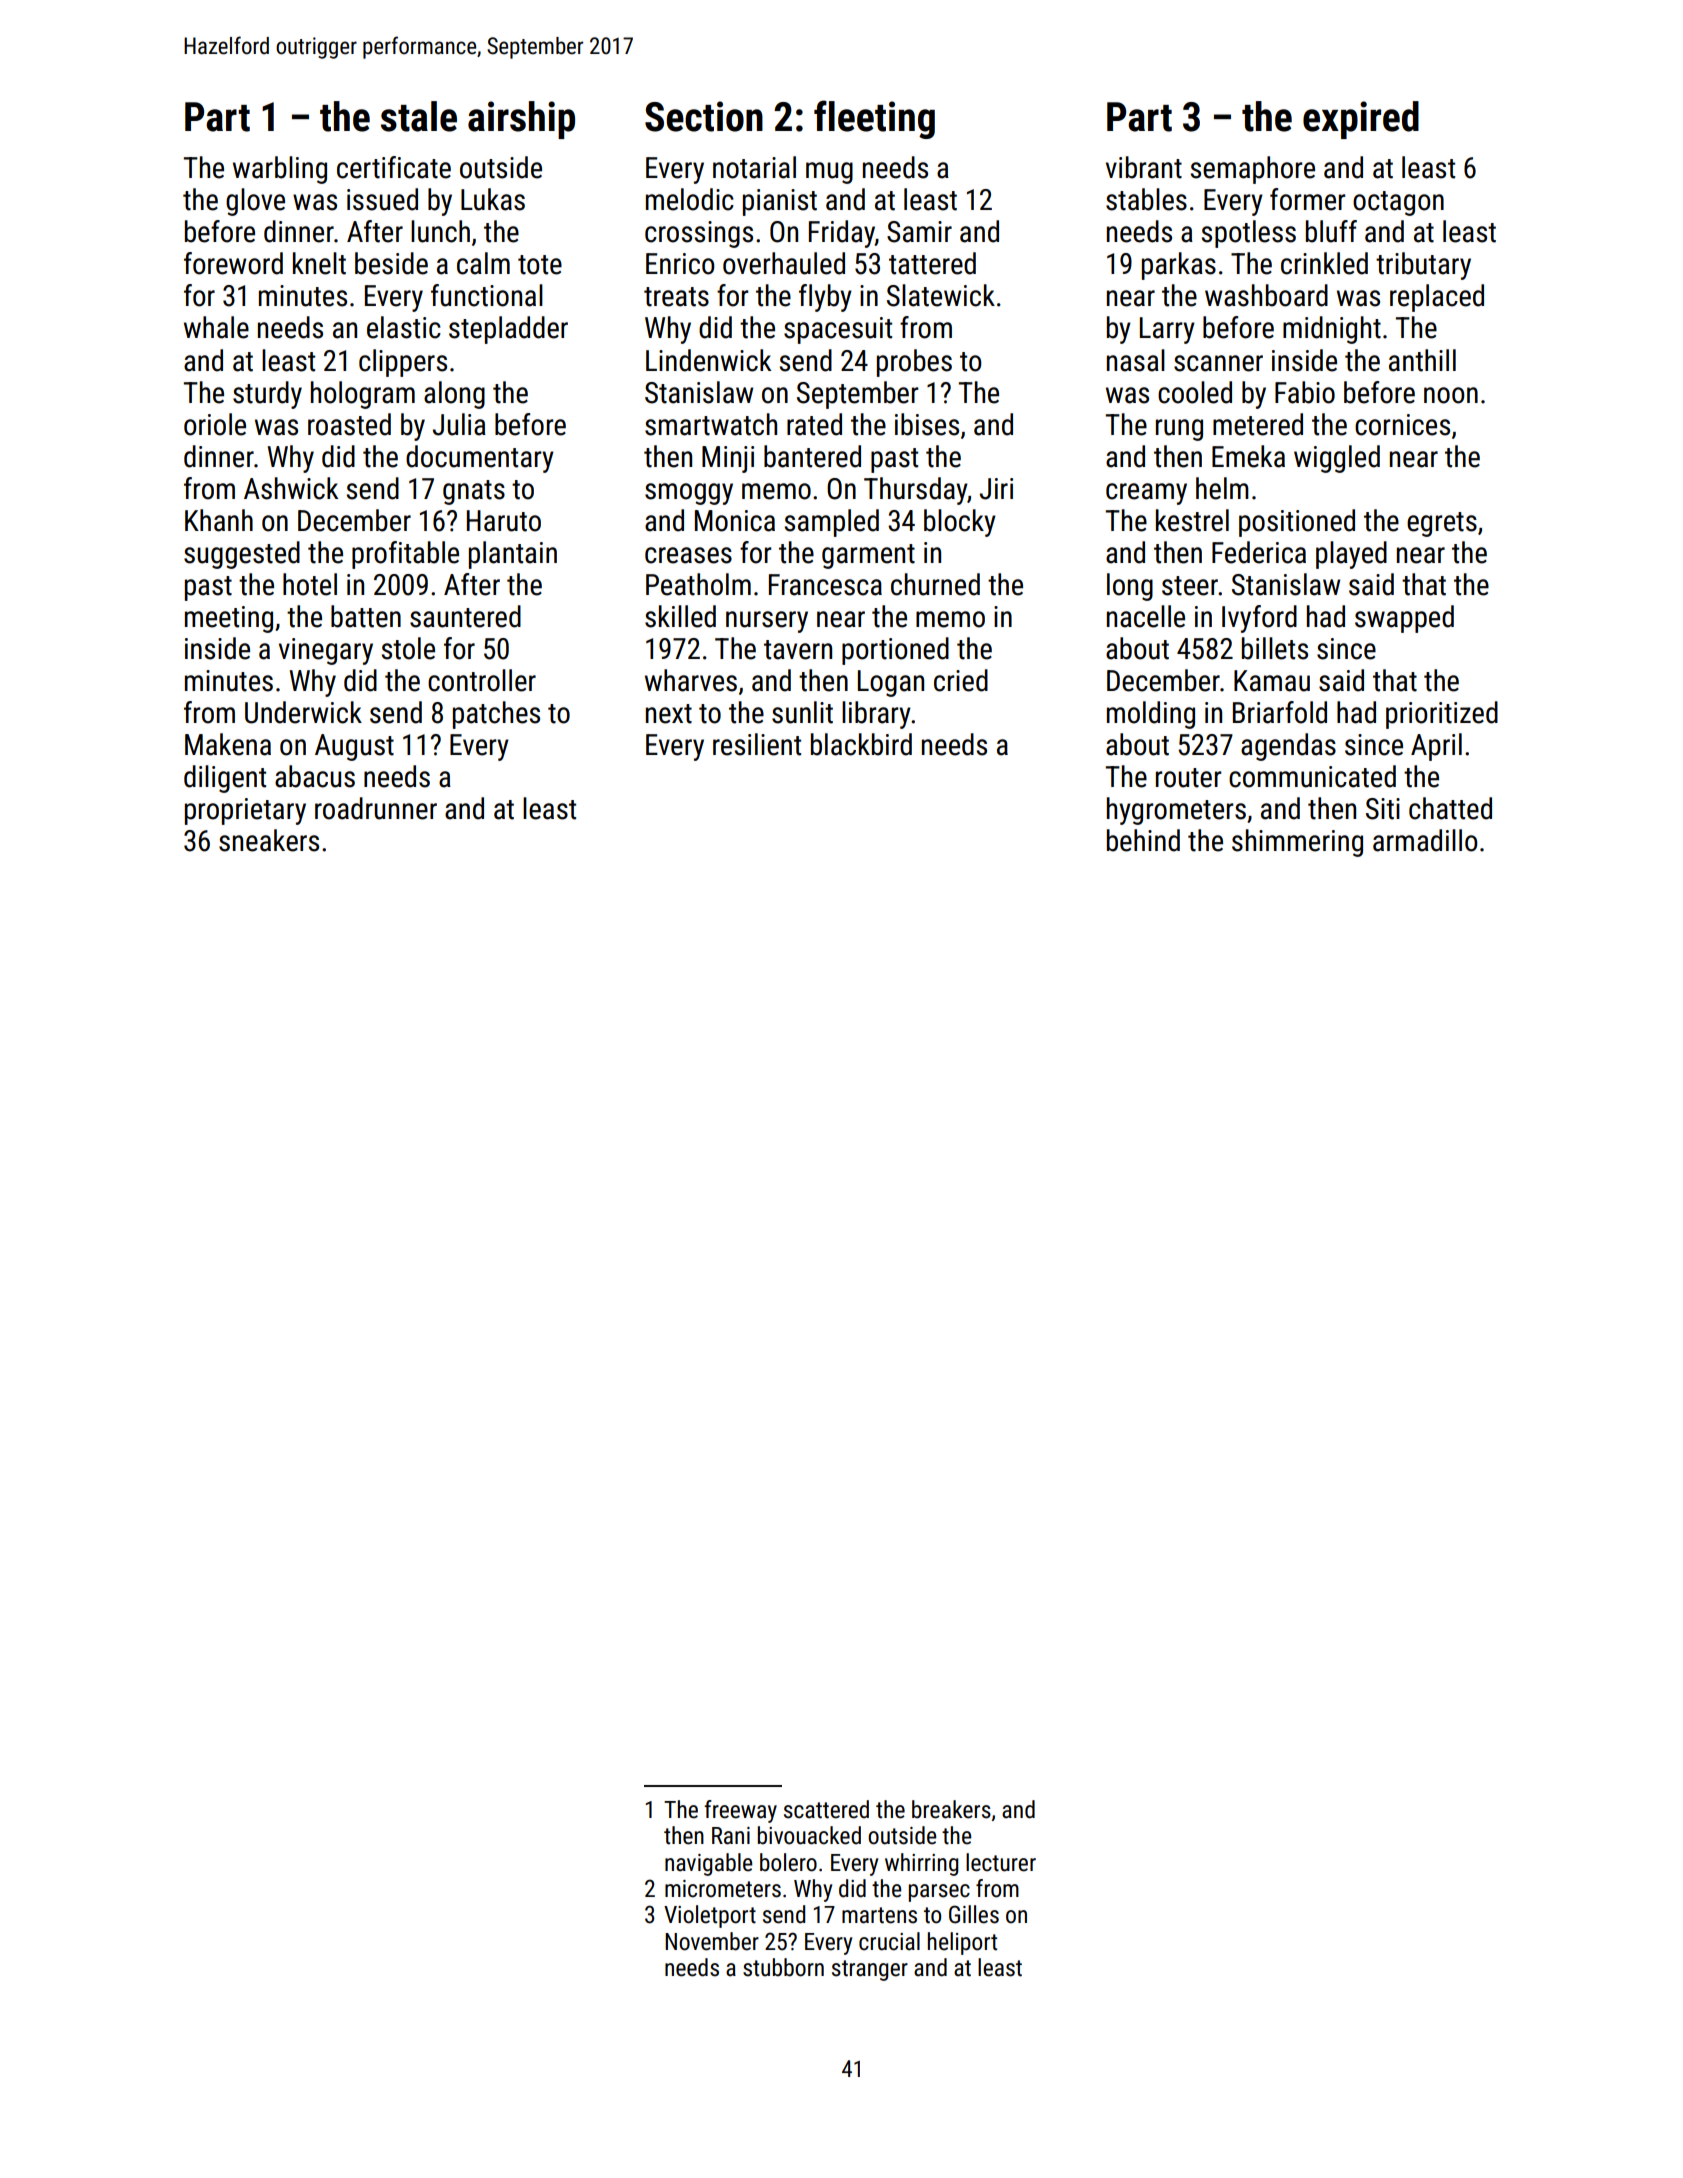 The width and height of the page is (1683, 2178). What do you see at coordinates (376, 808) in the page?
I see `roadrunner` at bounding box center [376, 808].
